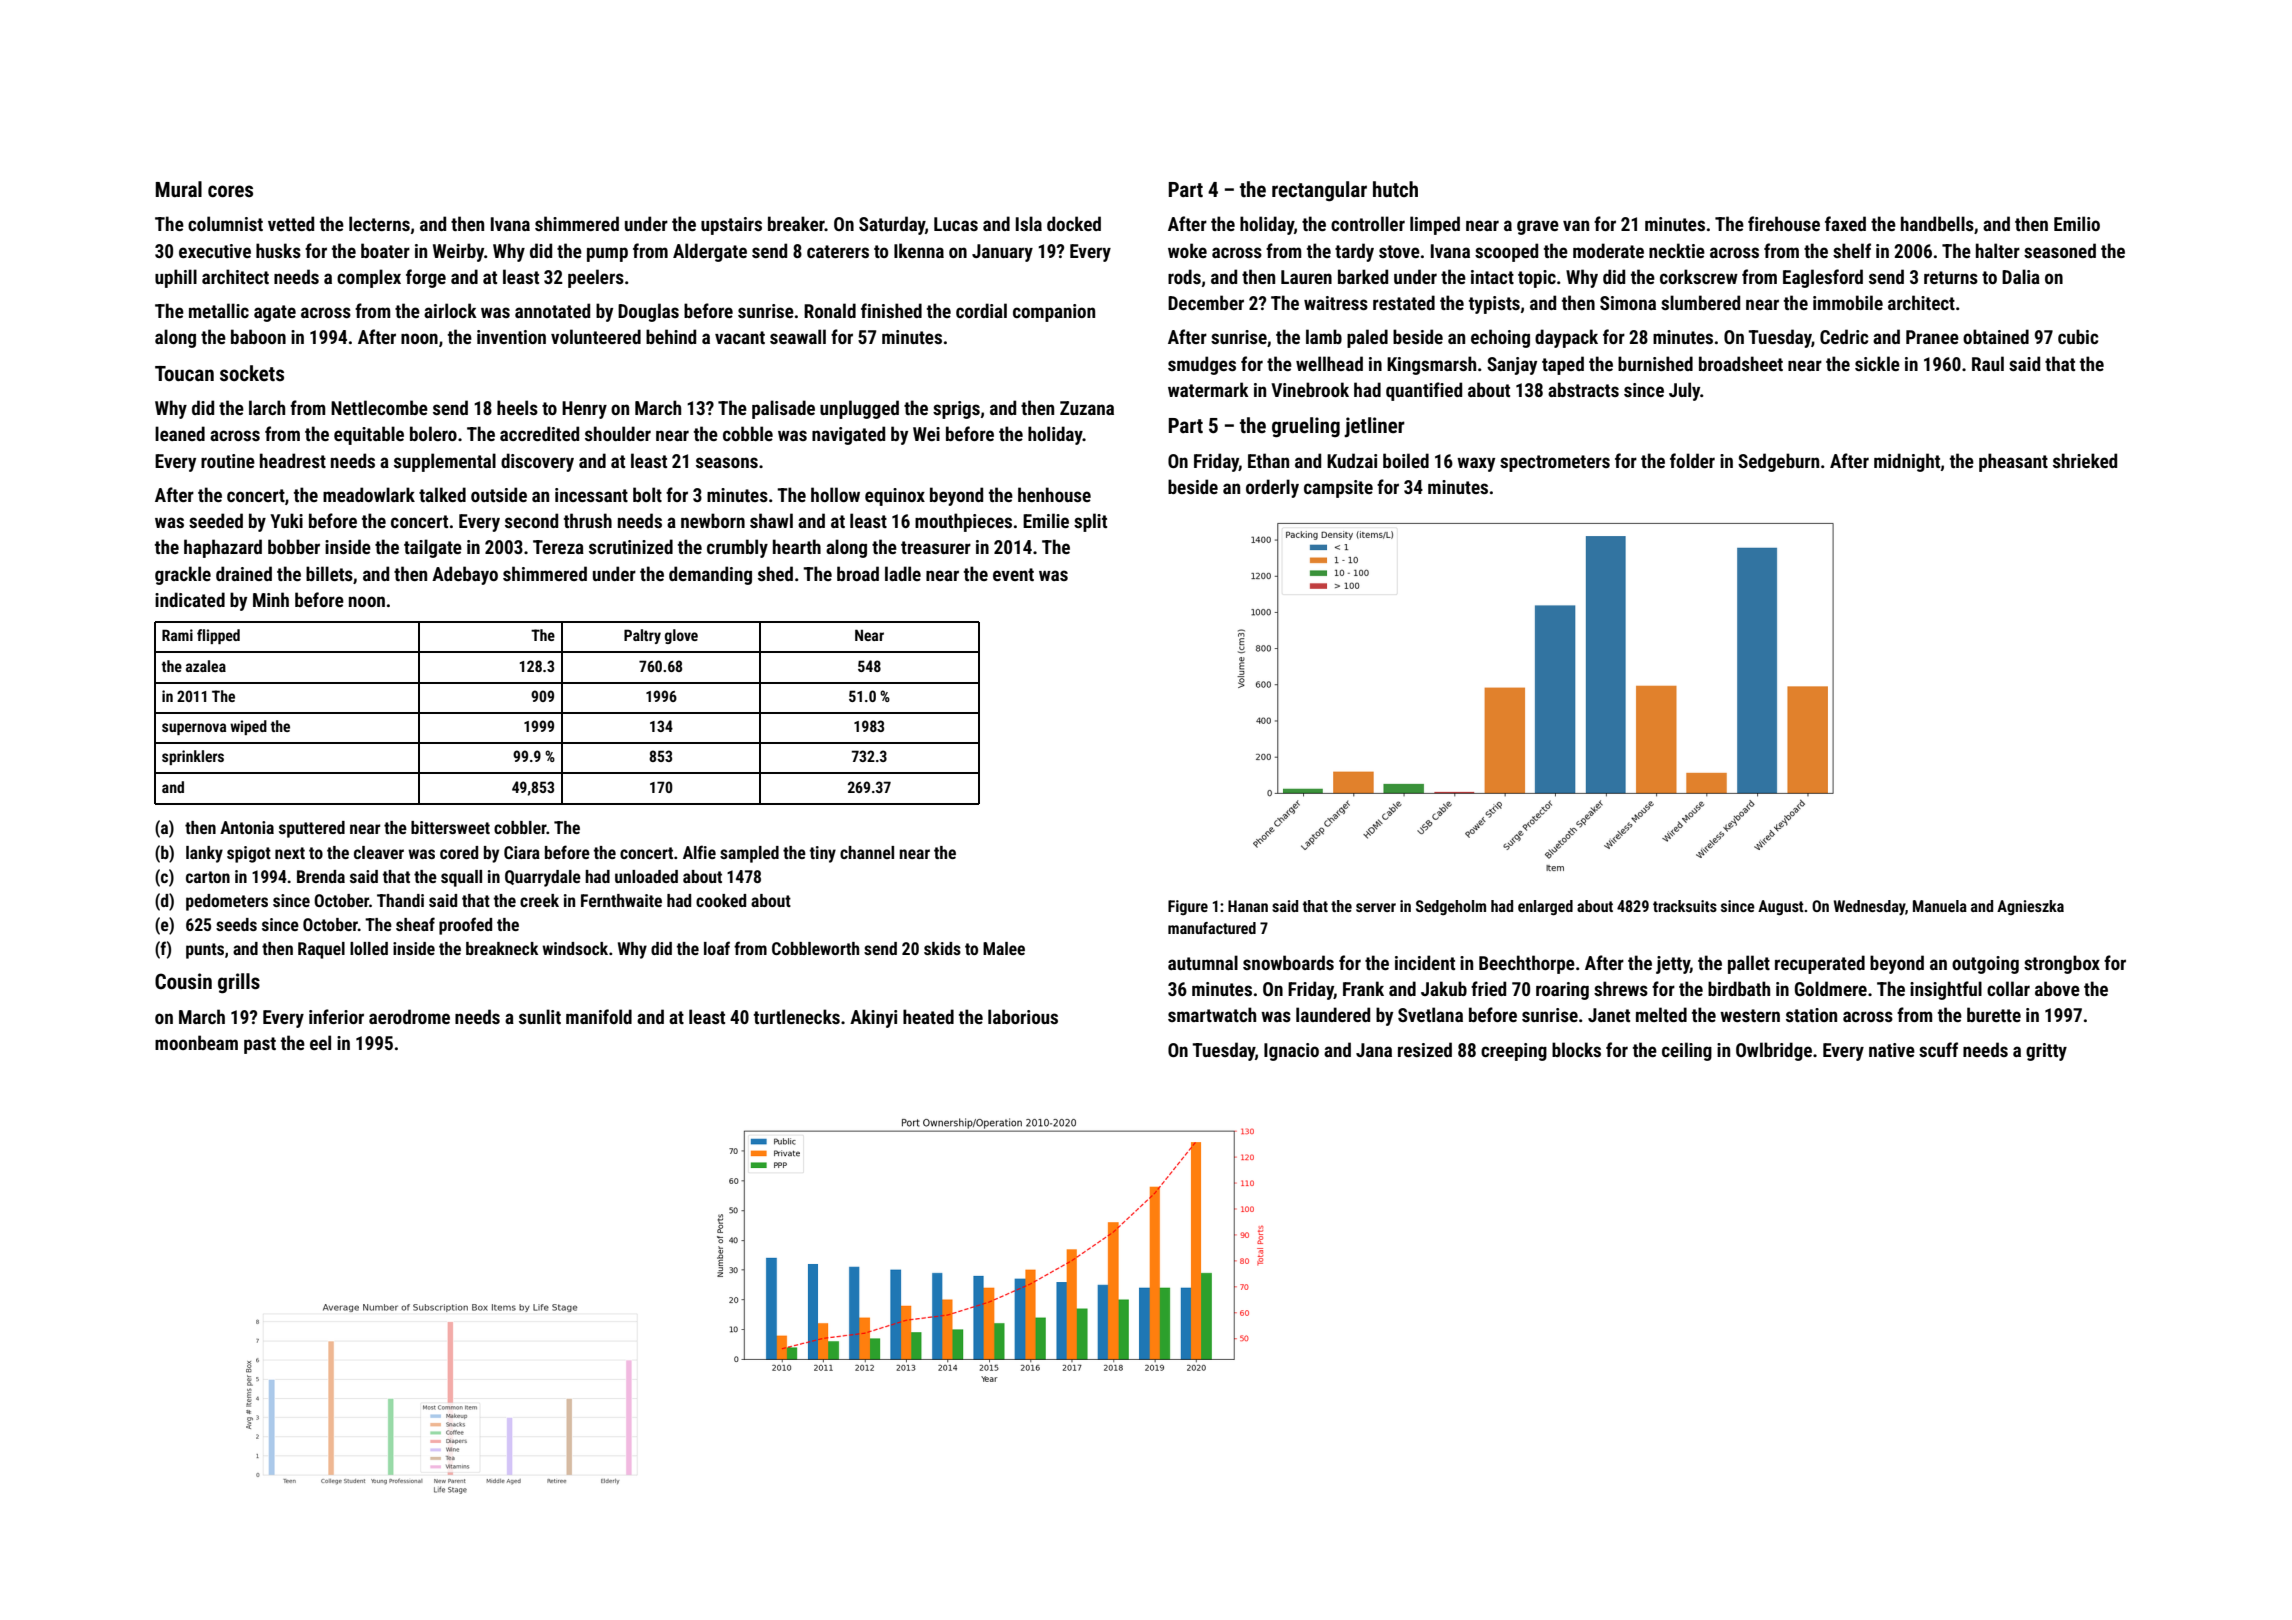  What do you see at coordinates (1023, 1016) in the page?
I see `laborious` at bounding box center [1023, 1016].
